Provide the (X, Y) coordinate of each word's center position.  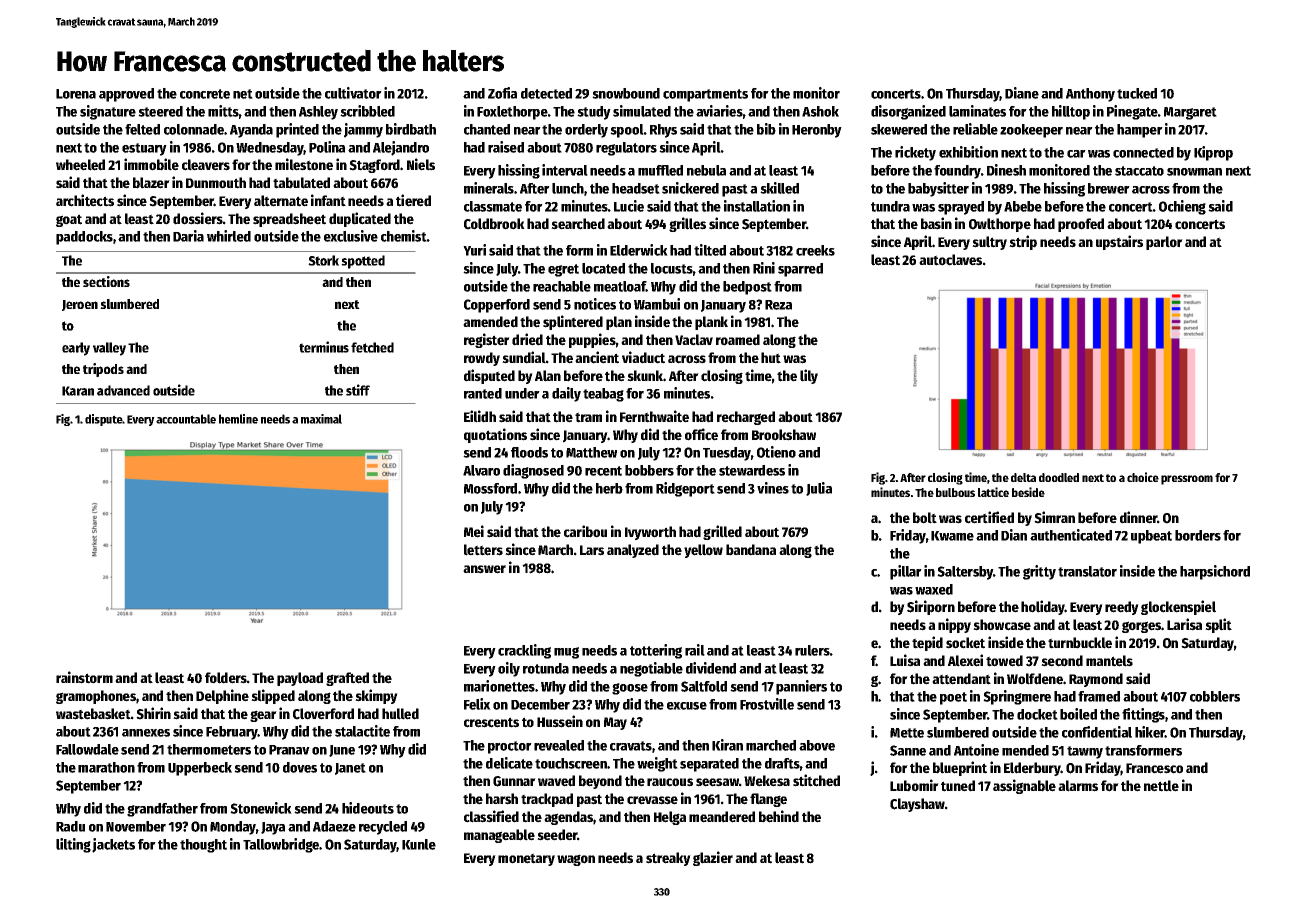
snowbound (626, 93)
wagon (576, 860)
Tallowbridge (281, 845)
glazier (713, 858)
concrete (205, 94)
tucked (1137, 93)
